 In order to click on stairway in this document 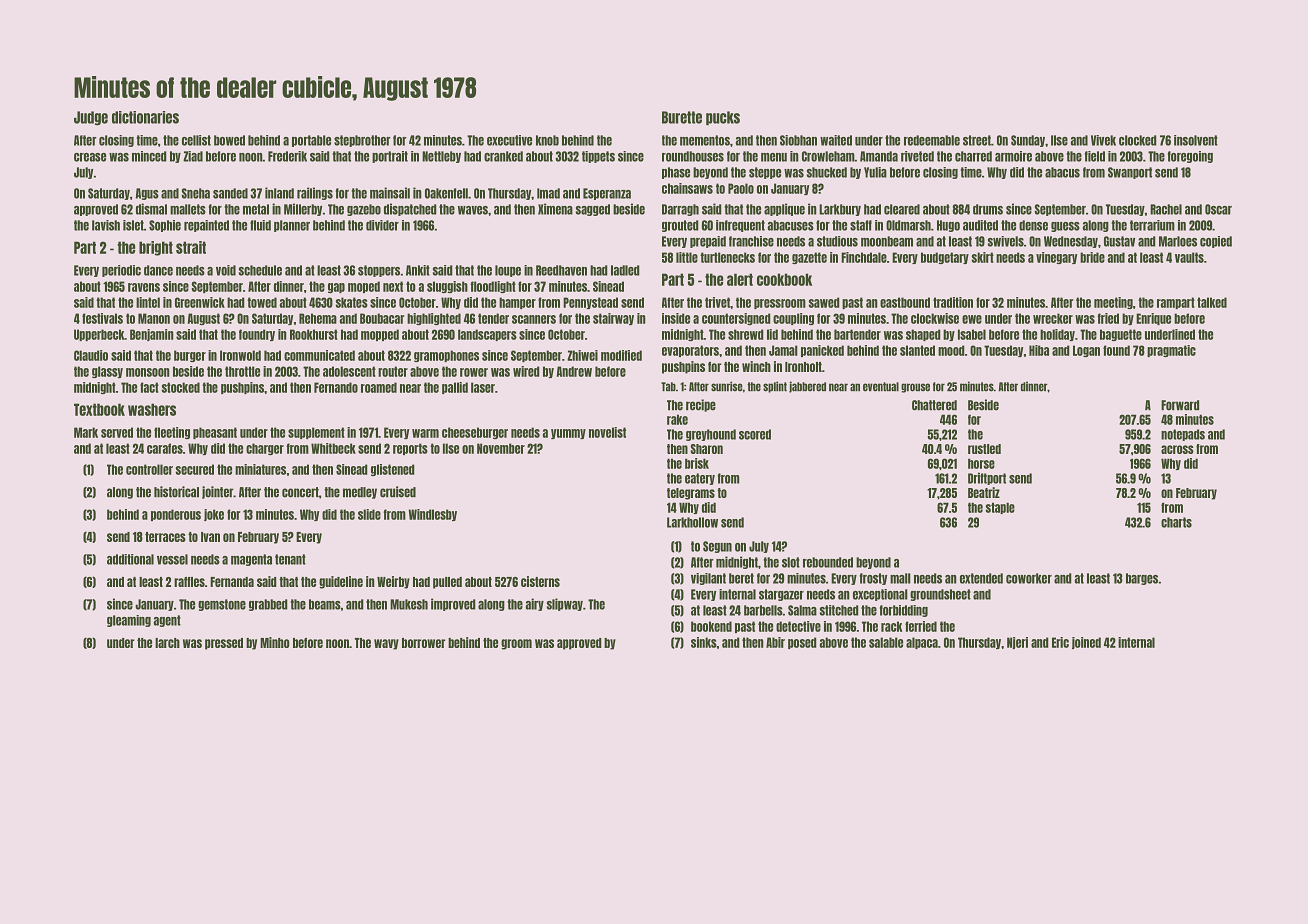, I will do `click(613, 319)`.
